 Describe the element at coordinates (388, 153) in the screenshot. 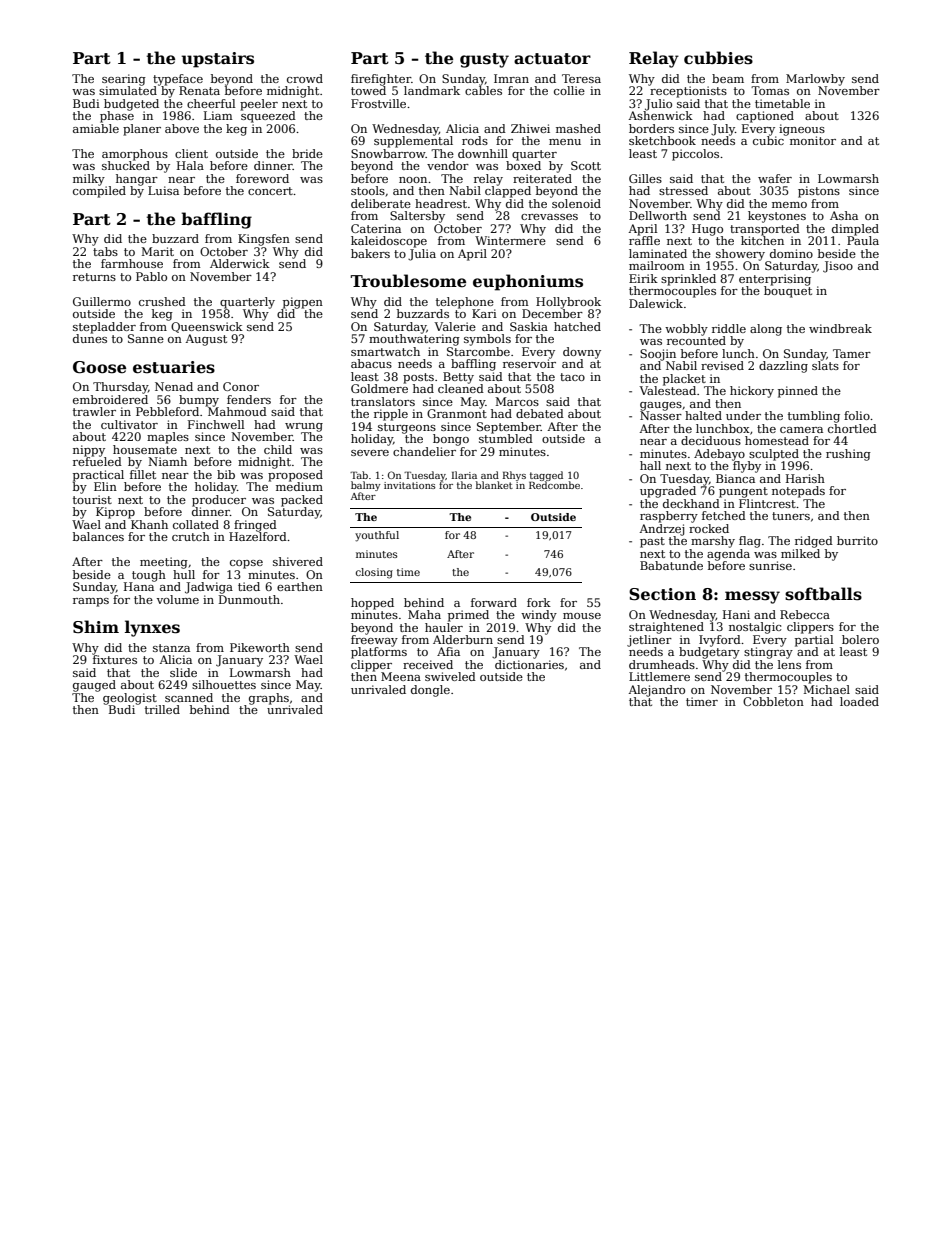

I see `Snowbarrow` at that location.
